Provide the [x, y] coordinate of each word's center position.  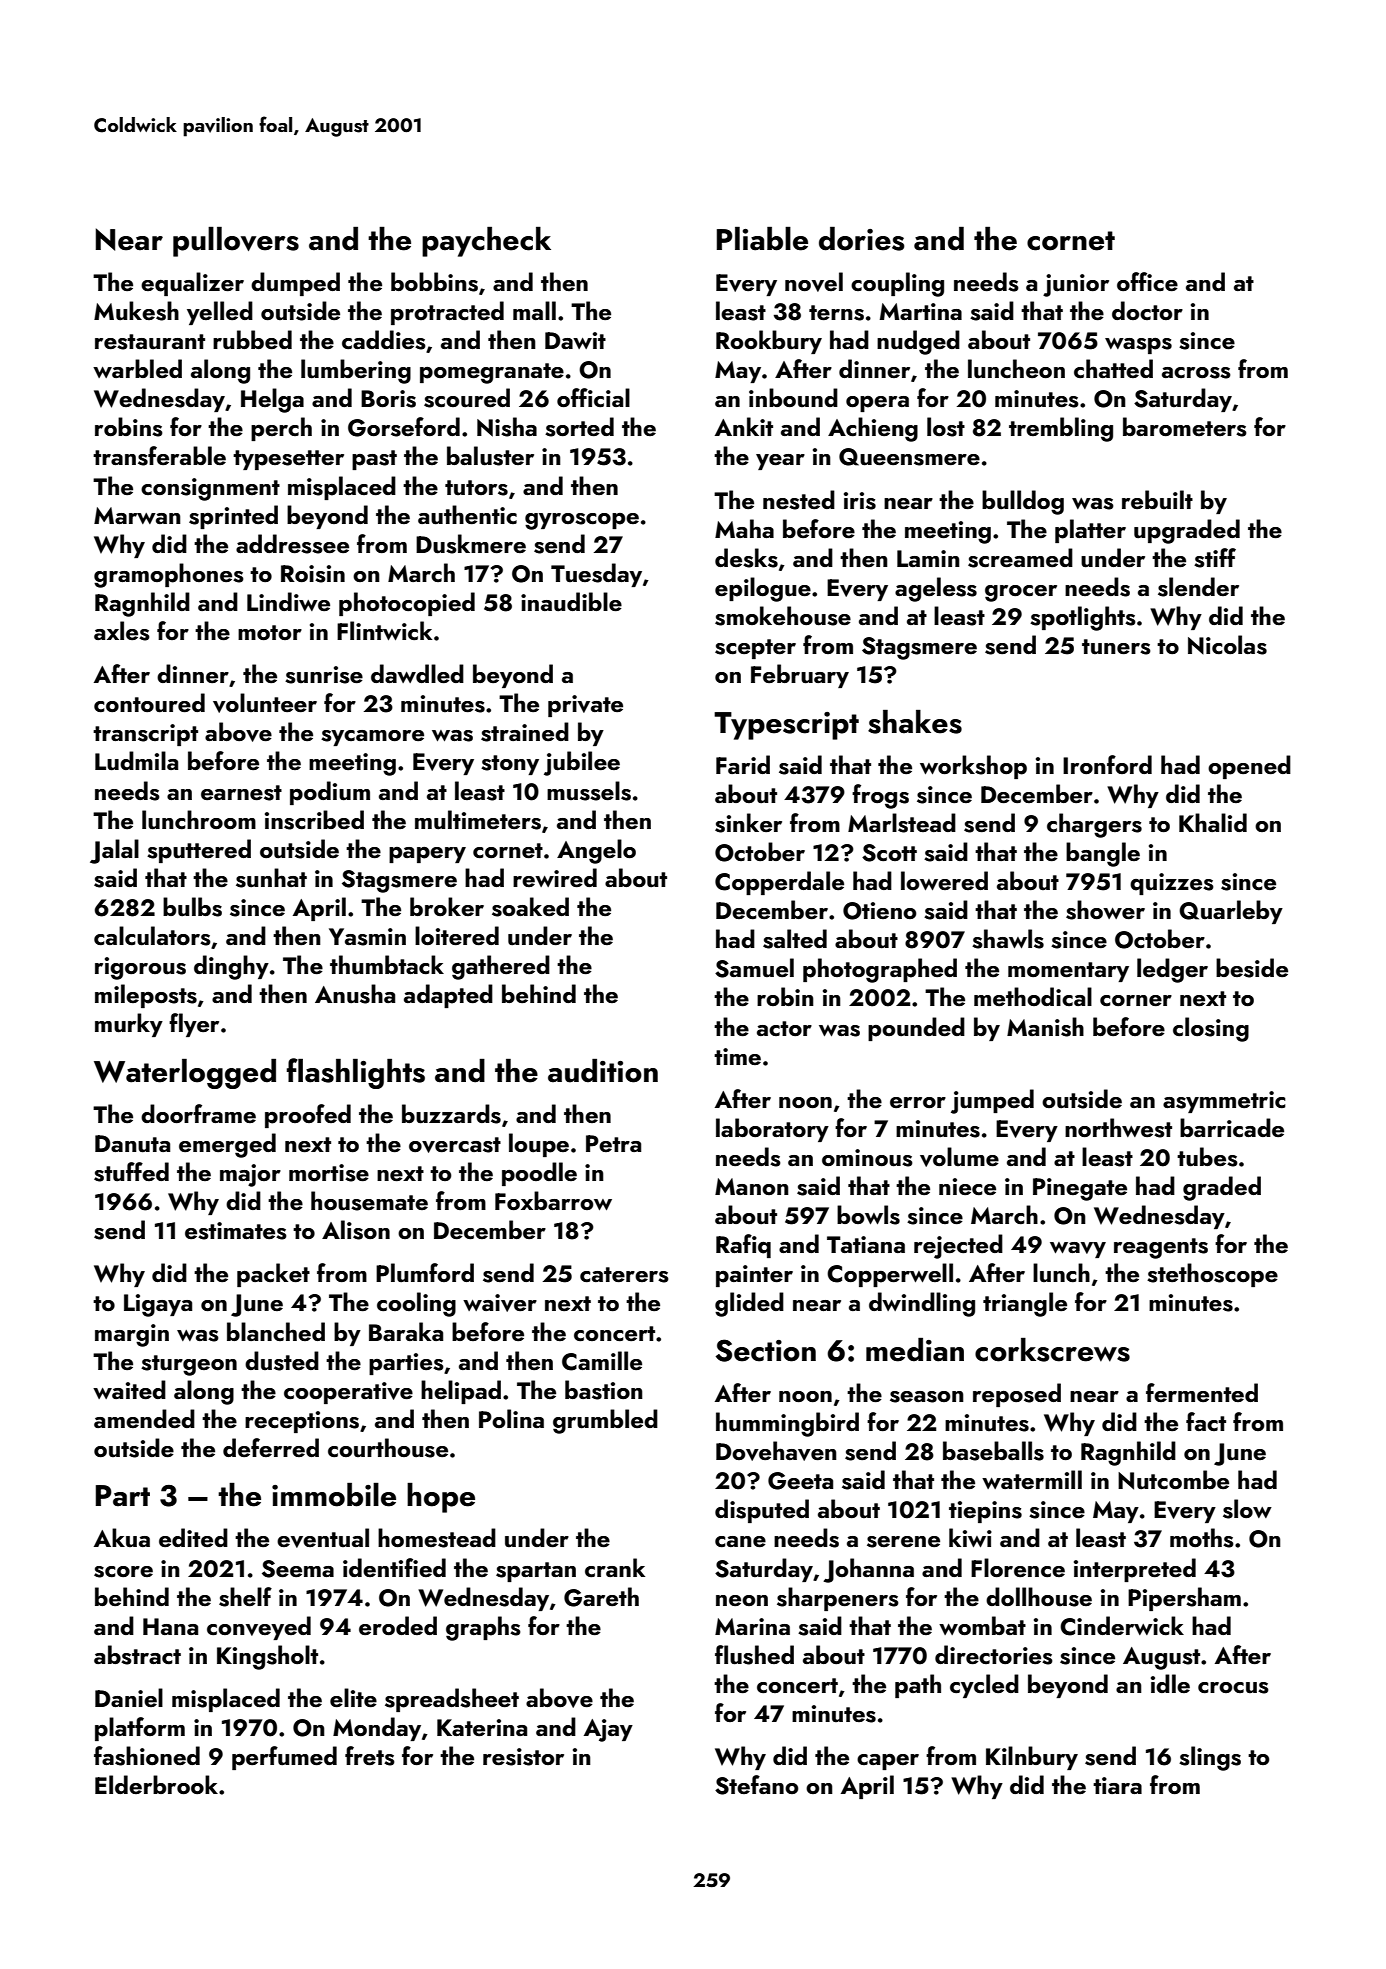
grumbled [605, 1421]
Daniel [129, 1697]
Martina [921, 311]
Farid [743, 764]
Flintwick [384, 630]
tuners [1116, 647]
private [585, 706]
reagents [1161, 1248]
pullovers [236, 242]
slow [1247, 1509]
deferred [271, 1447]
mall [534, 310]
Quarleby [1231, 912]
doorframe [198, 1113]
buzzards [451, 1114]
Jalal [114, 851]
